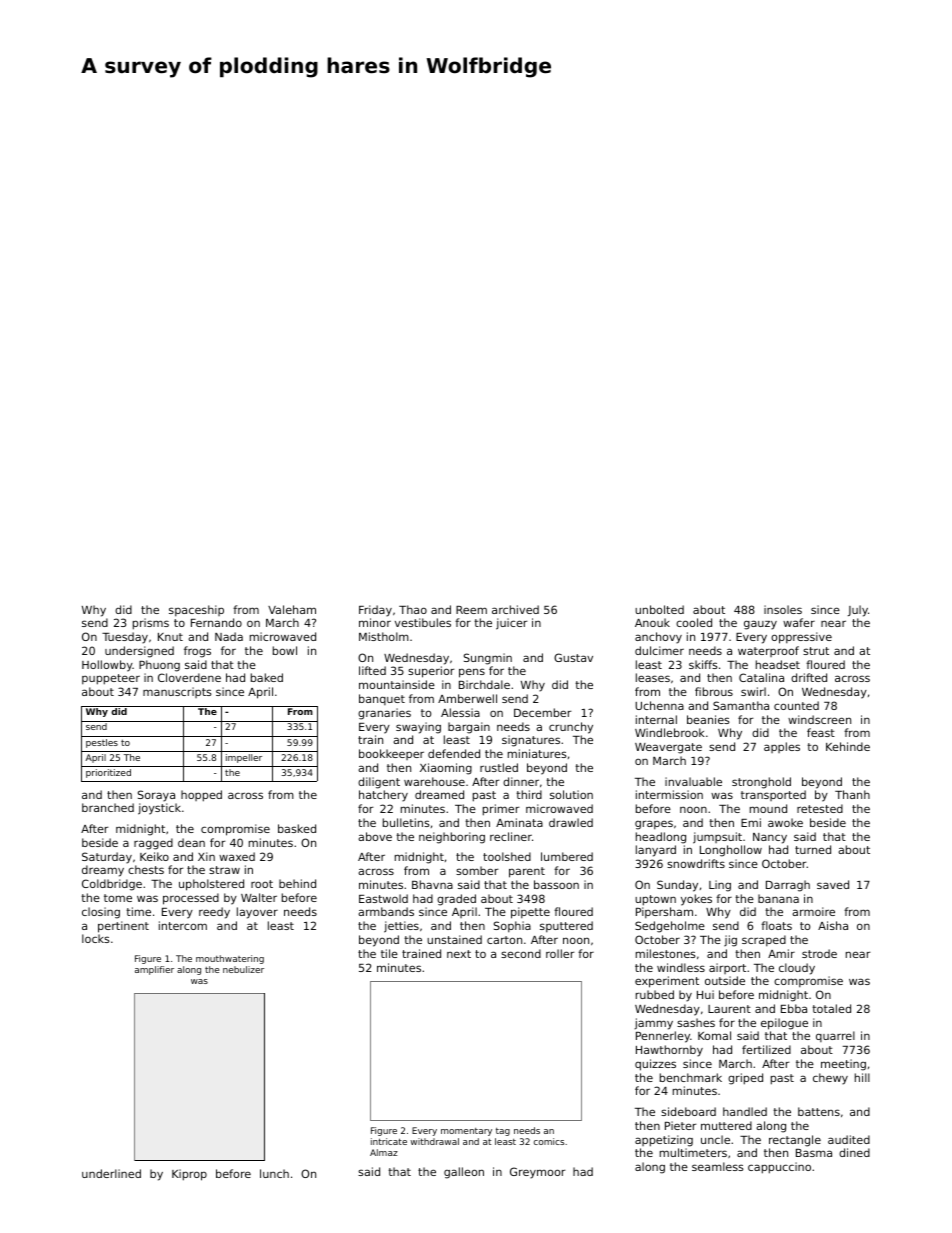  I want to click on tag, so click(503, 1132).
